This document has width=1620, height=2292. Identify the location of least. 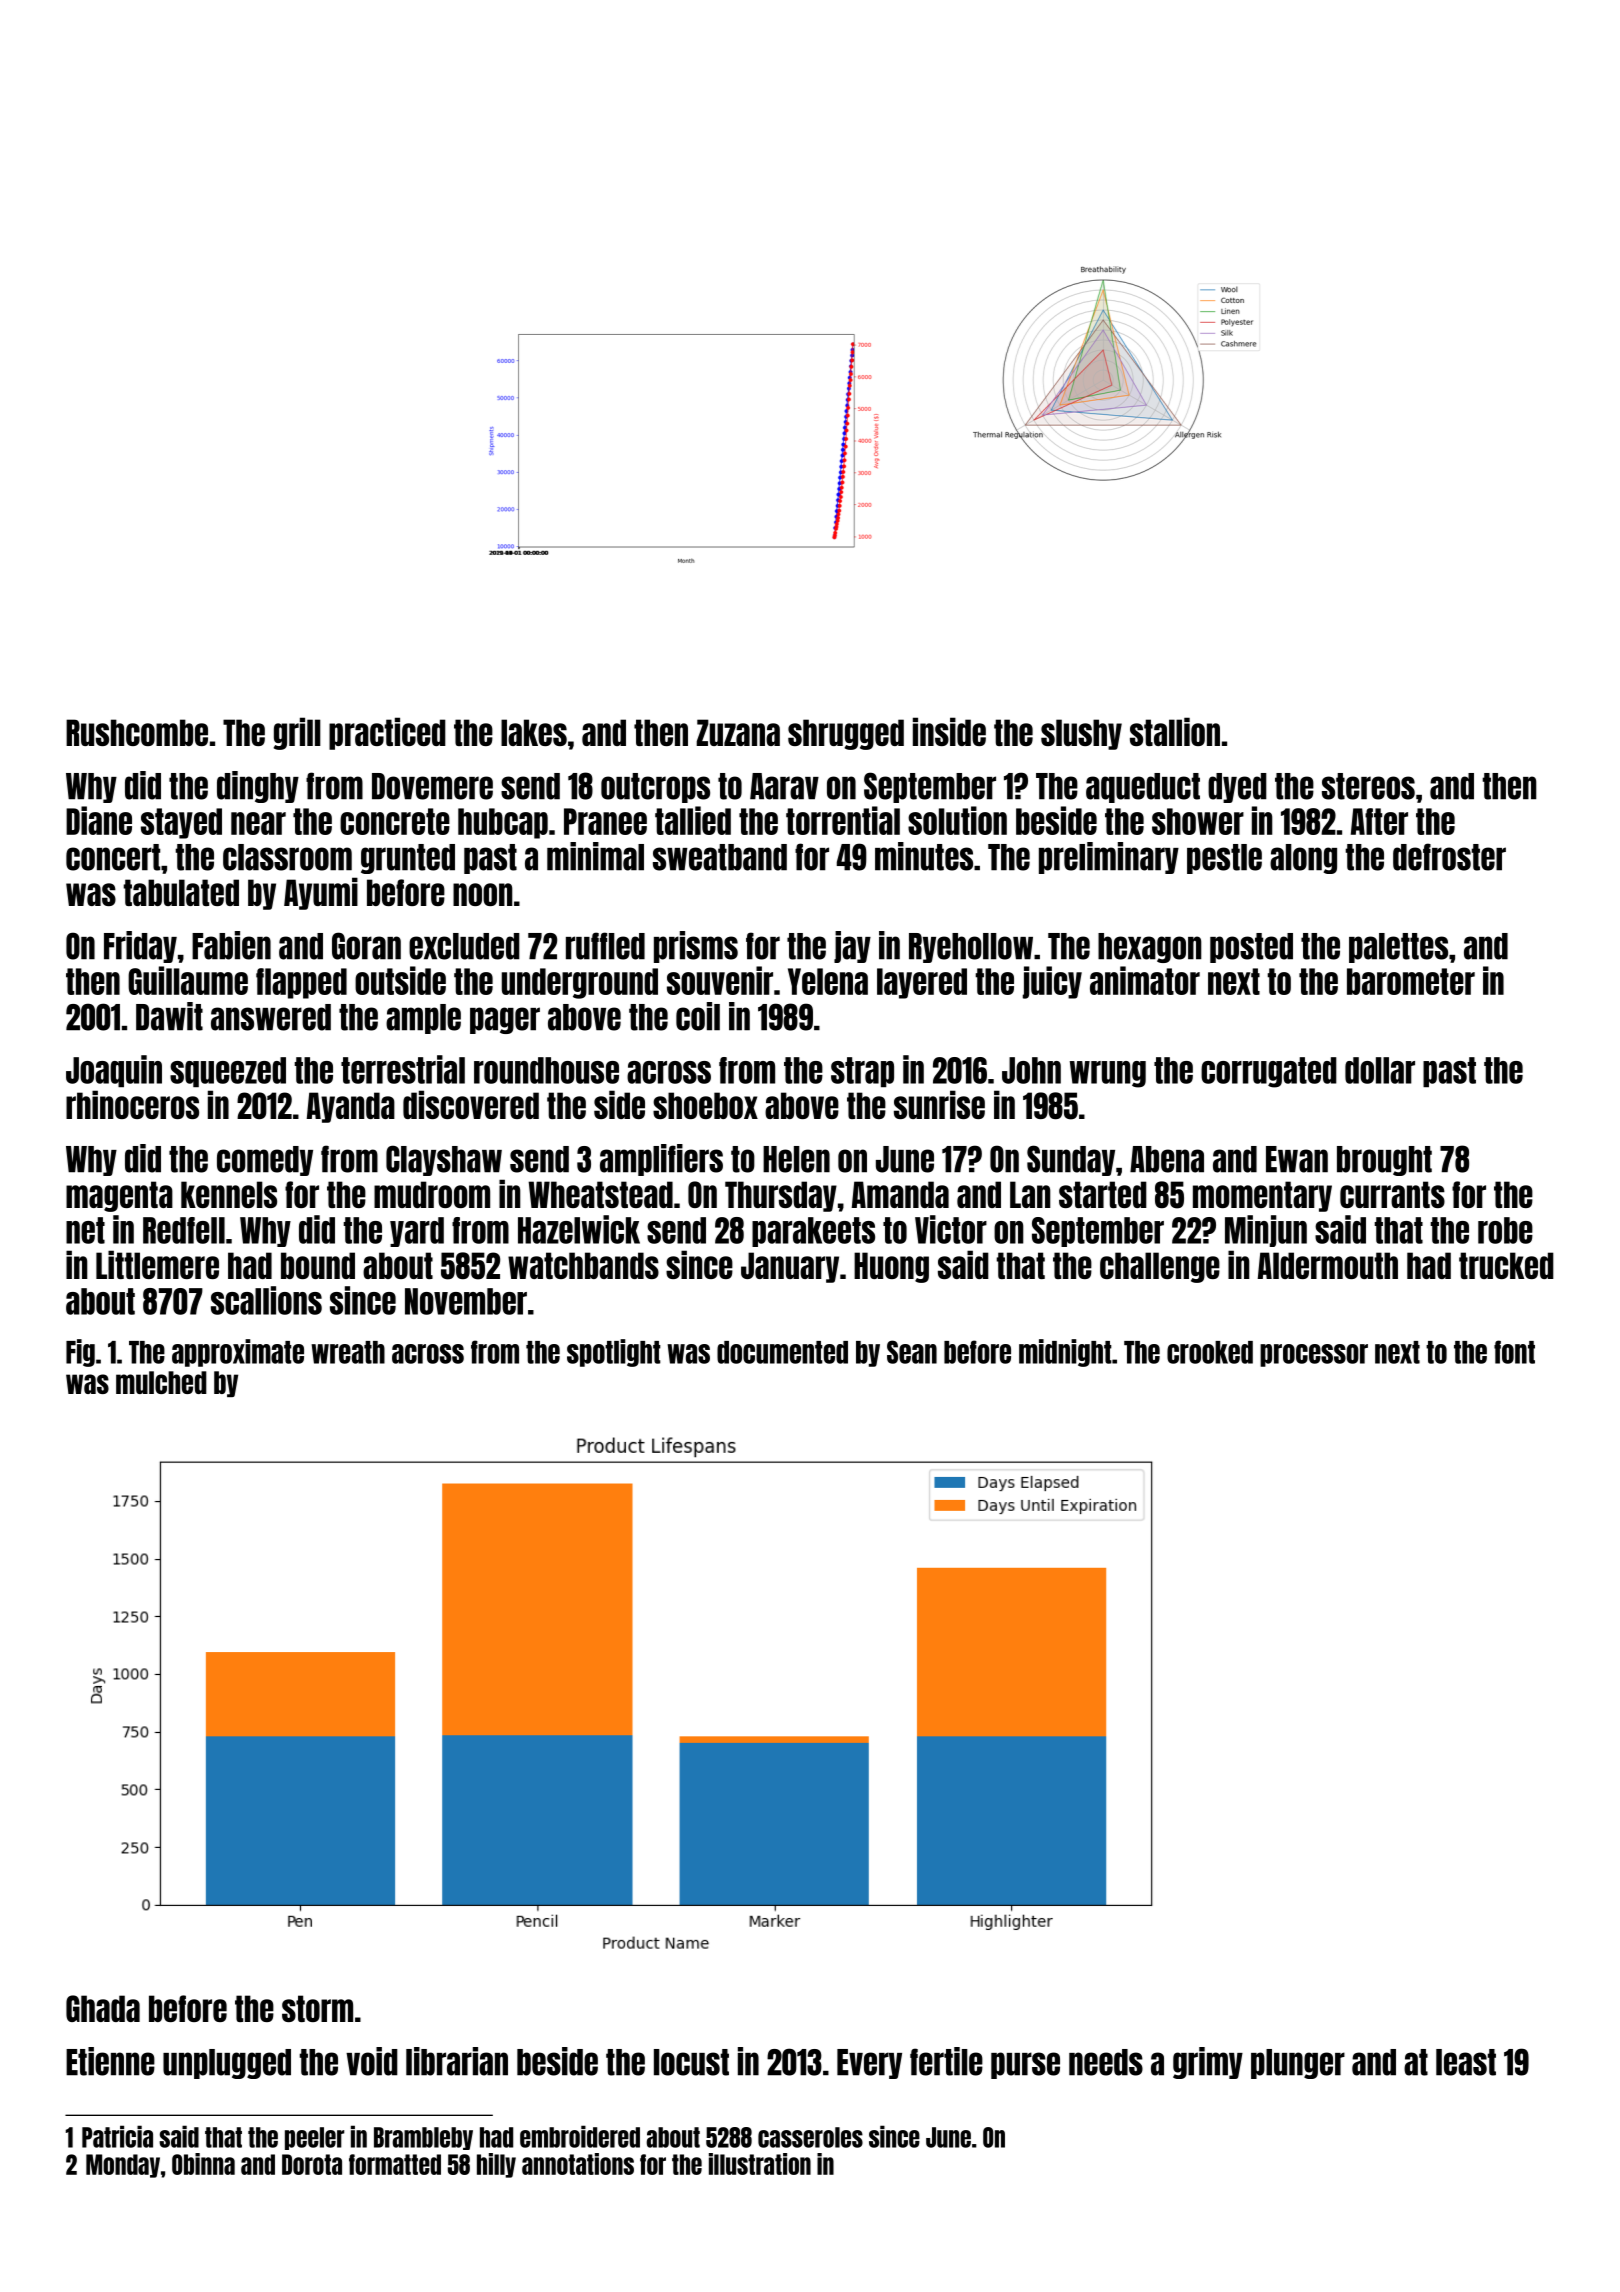
(1466, 2062).
